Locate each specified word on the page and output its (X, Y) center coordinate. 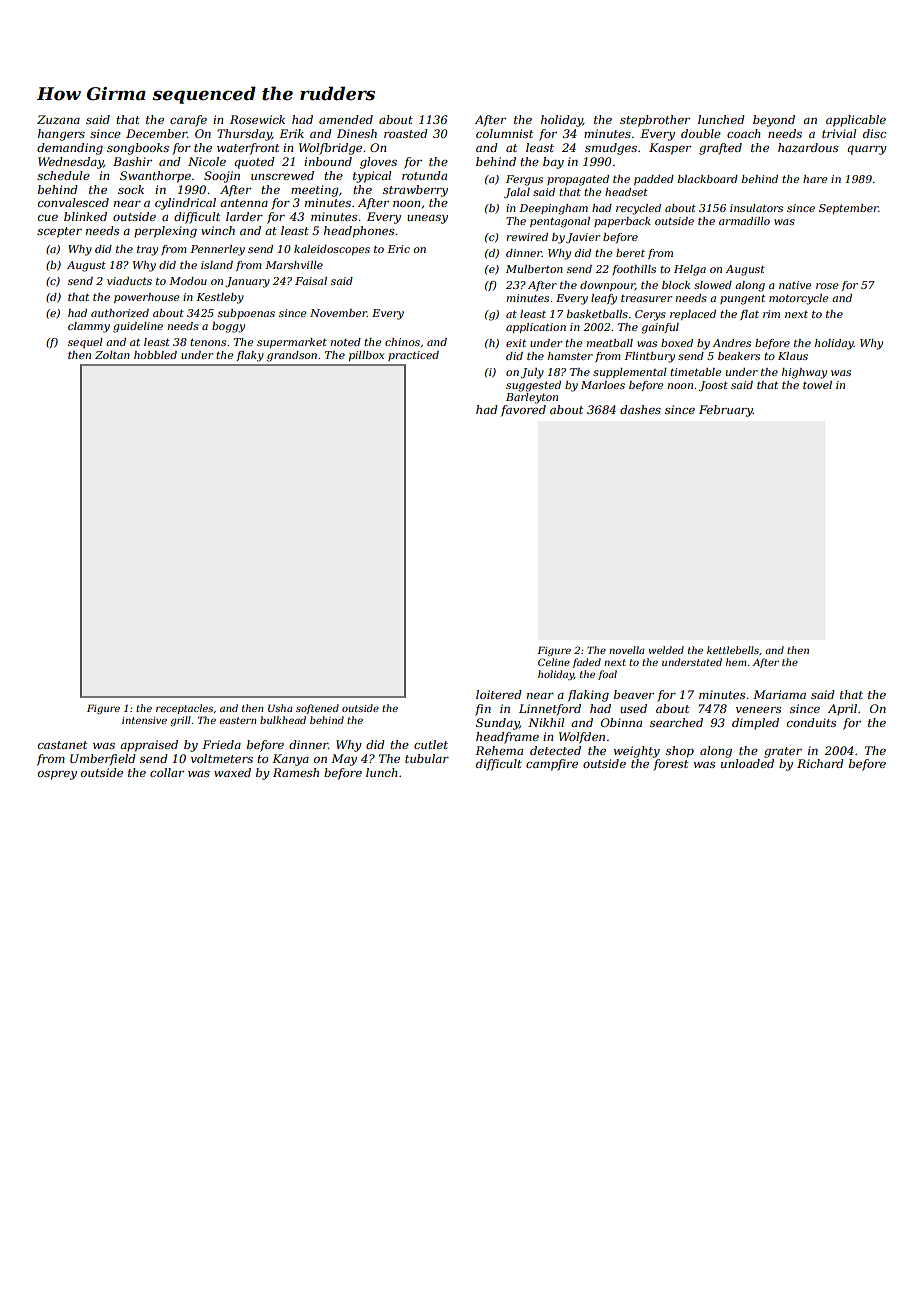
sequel (85, 343)
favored (523, 411)
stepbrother (655, 121)
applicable (856, 121)
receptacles (184, 709)
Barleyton (532, 398)
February (726, 411)
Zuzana (58, 119)
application (536, 328)
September (849, 209)
